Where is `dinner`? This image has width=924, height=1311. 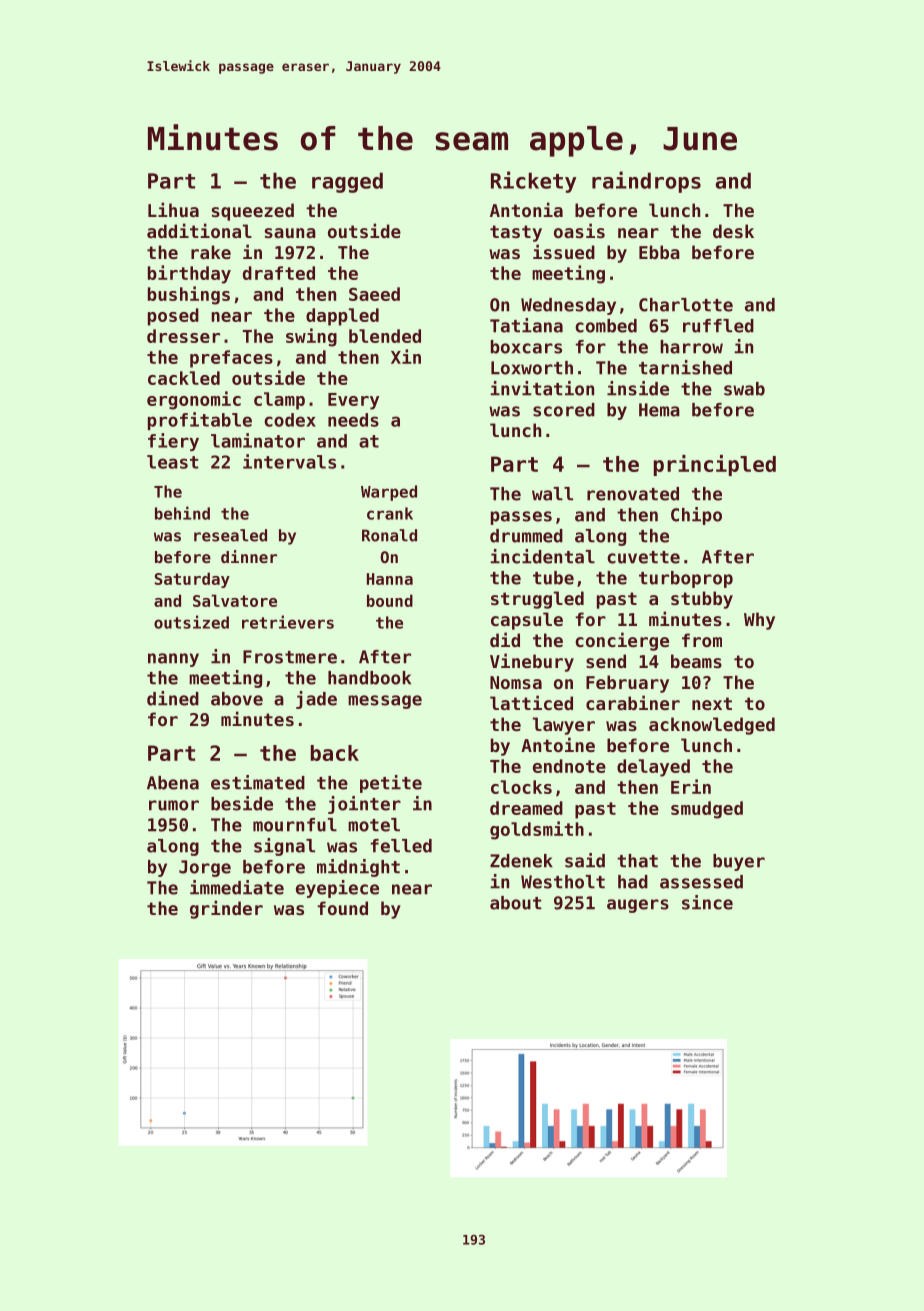
dinner is located at coordinates (249, 556).
